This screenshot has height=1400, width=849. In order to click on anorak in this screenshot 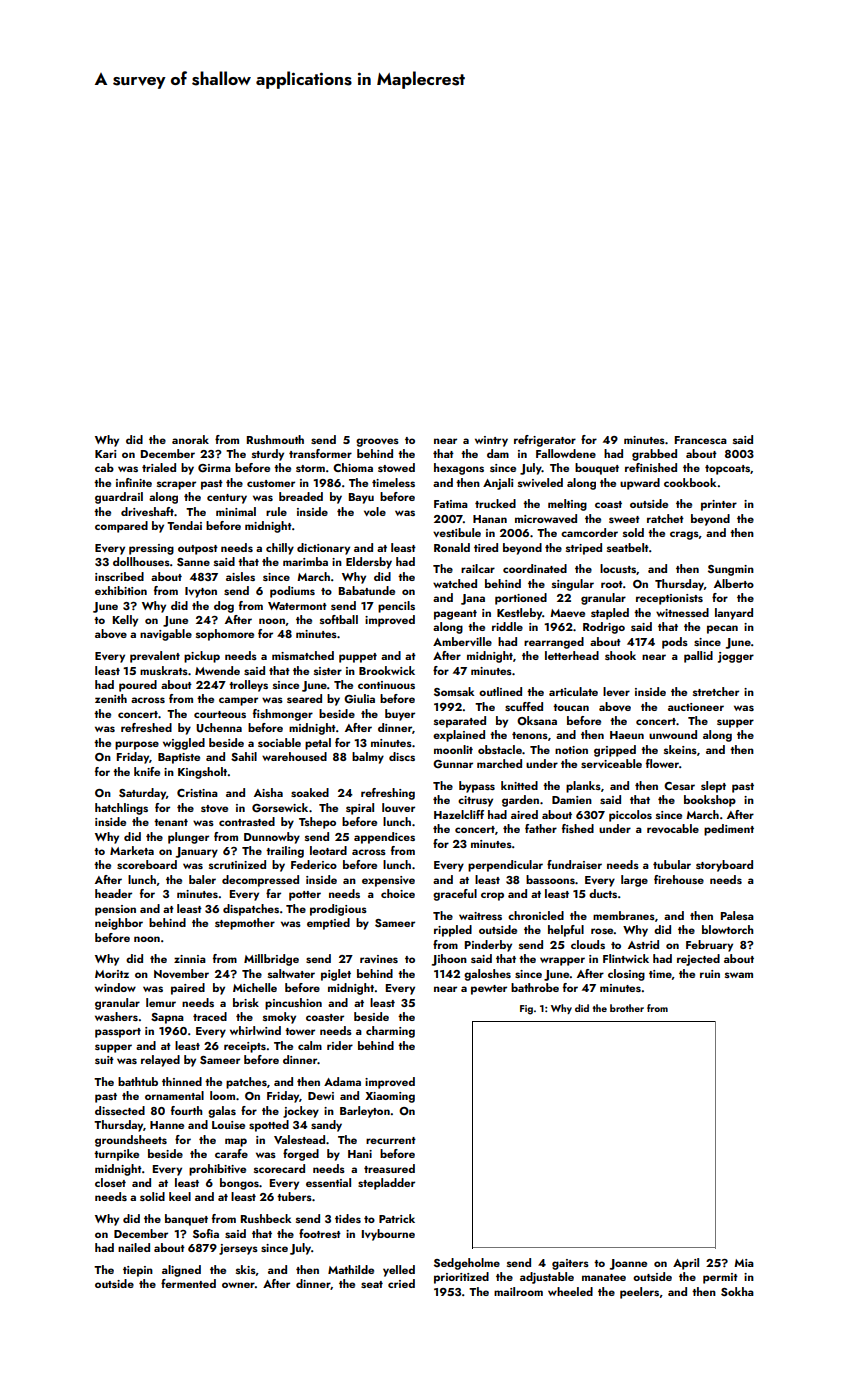, I will do `click(190, 439)`.
